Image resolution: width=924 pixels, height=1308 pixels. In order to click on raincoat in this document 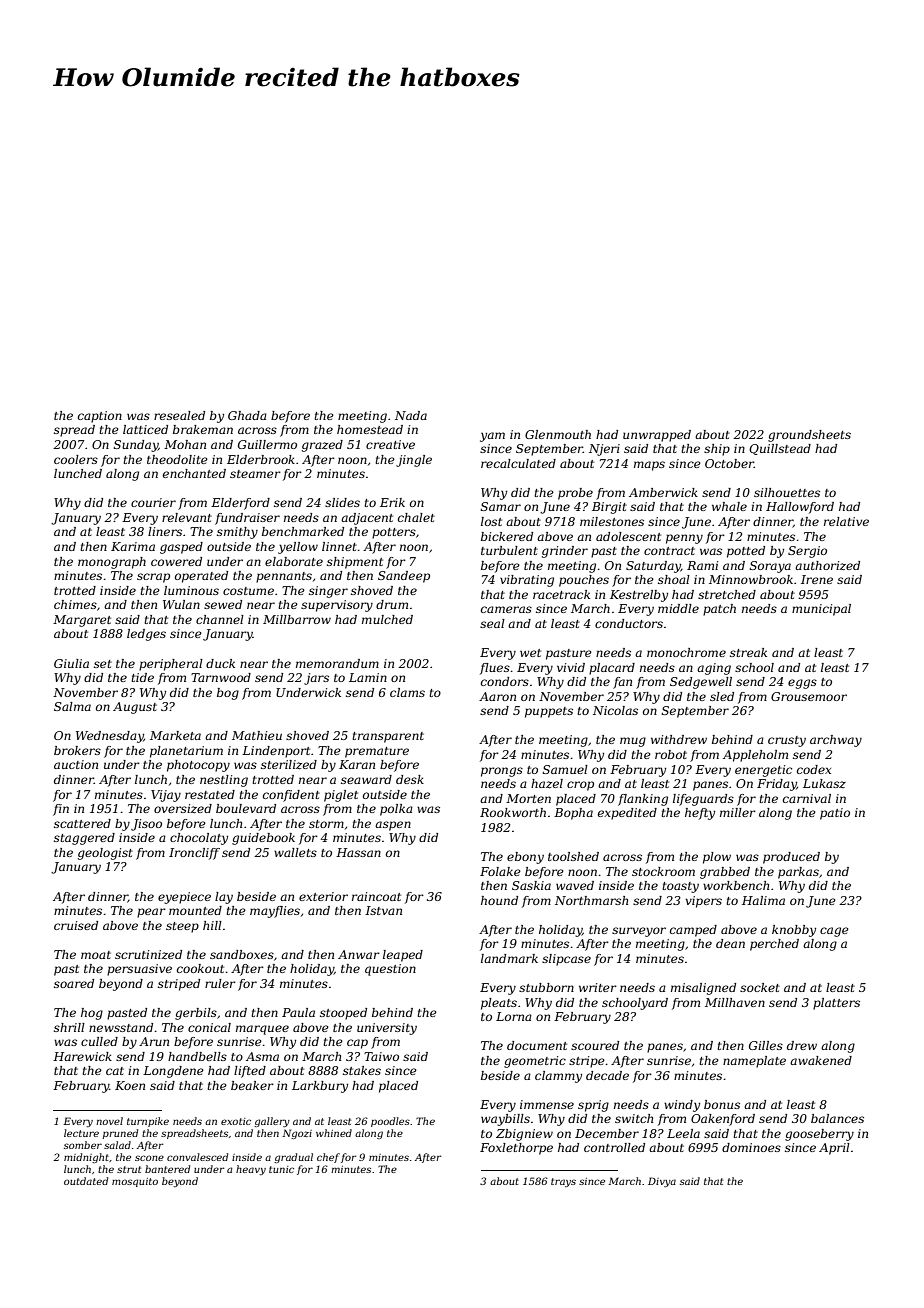, I will do `click(376, 896)`.
